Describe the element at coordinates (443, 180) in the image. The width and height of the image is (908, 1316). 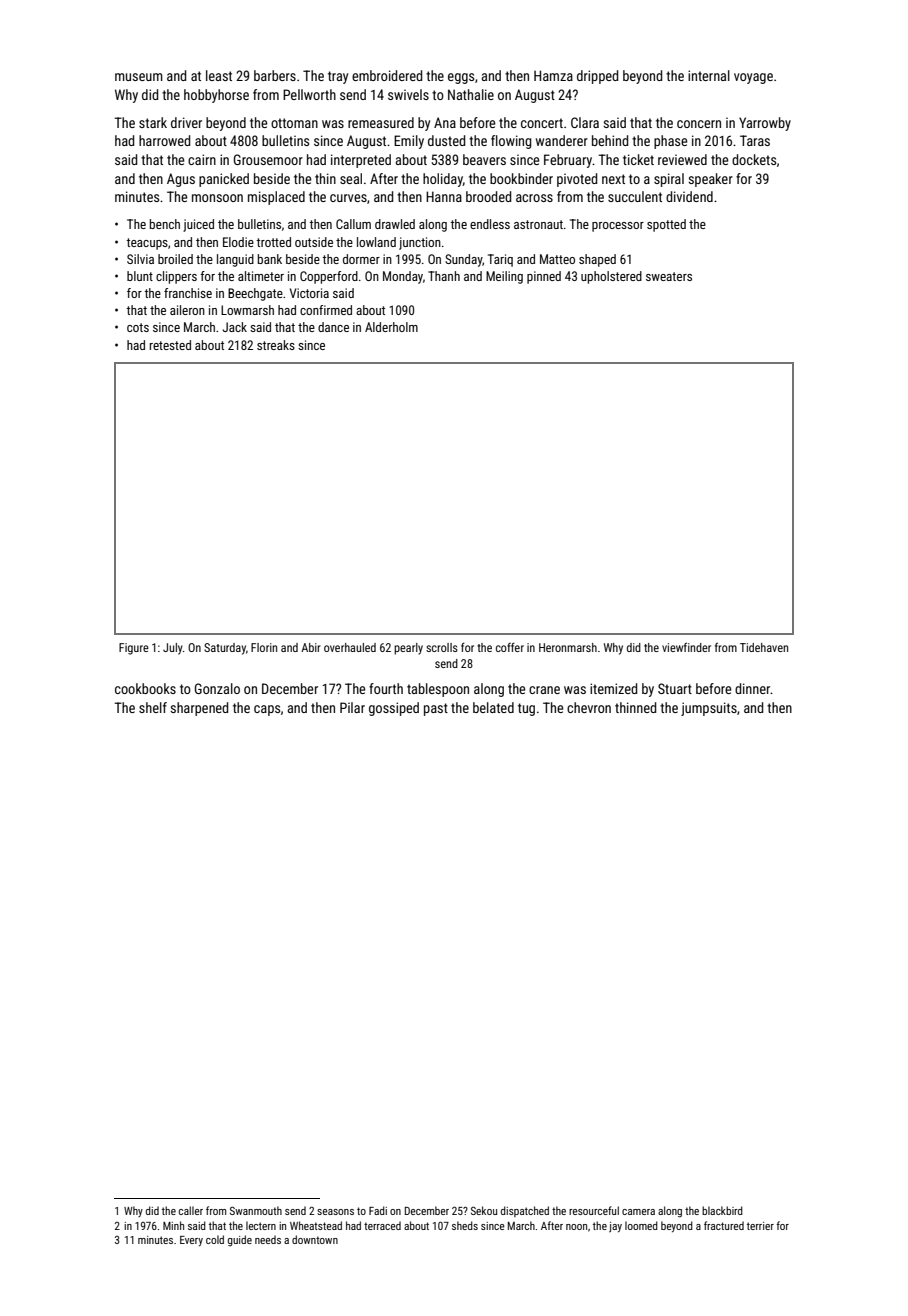
I see `holiday` at that location.
